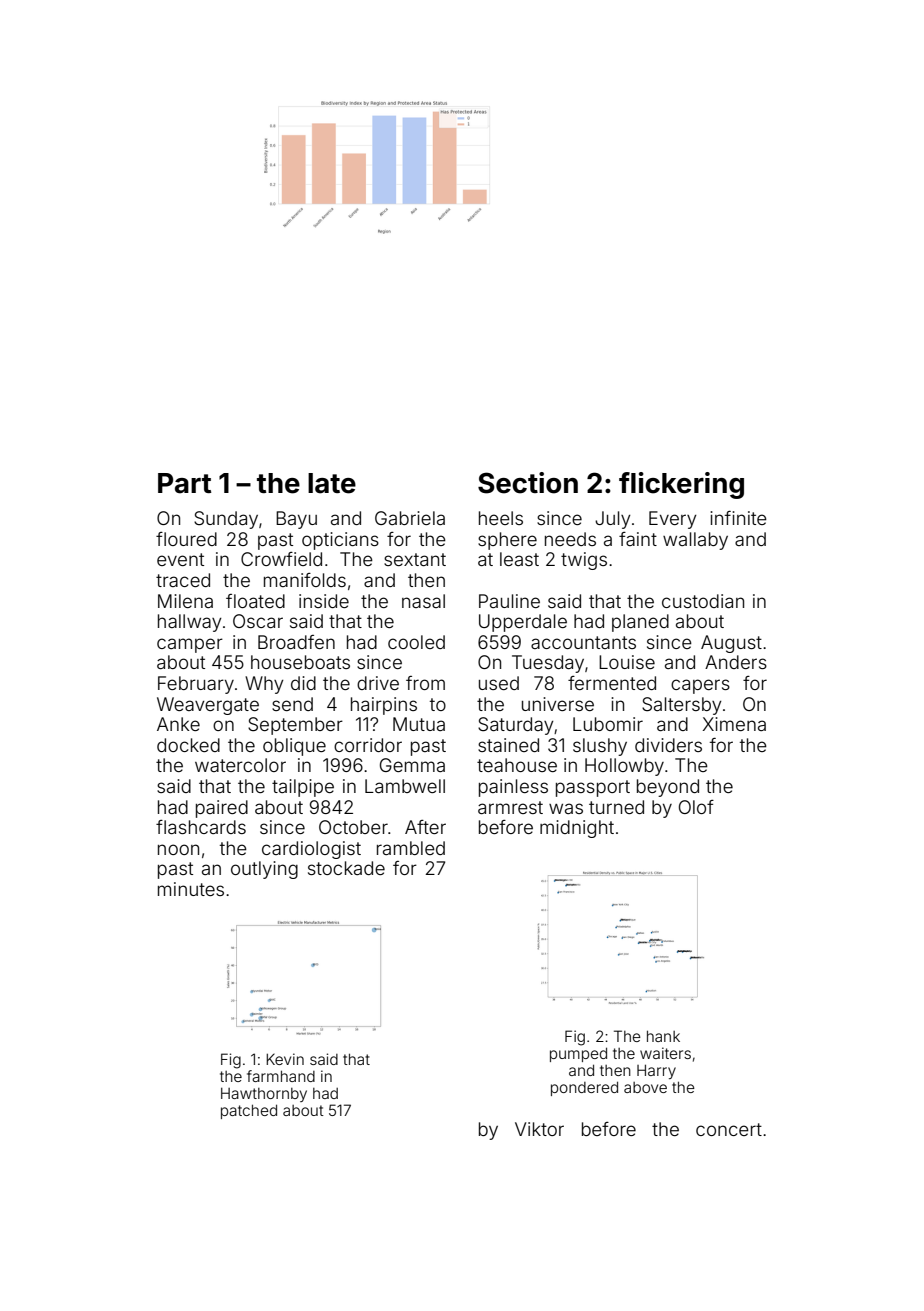  I want to click on minutes, so click(191, 889).
